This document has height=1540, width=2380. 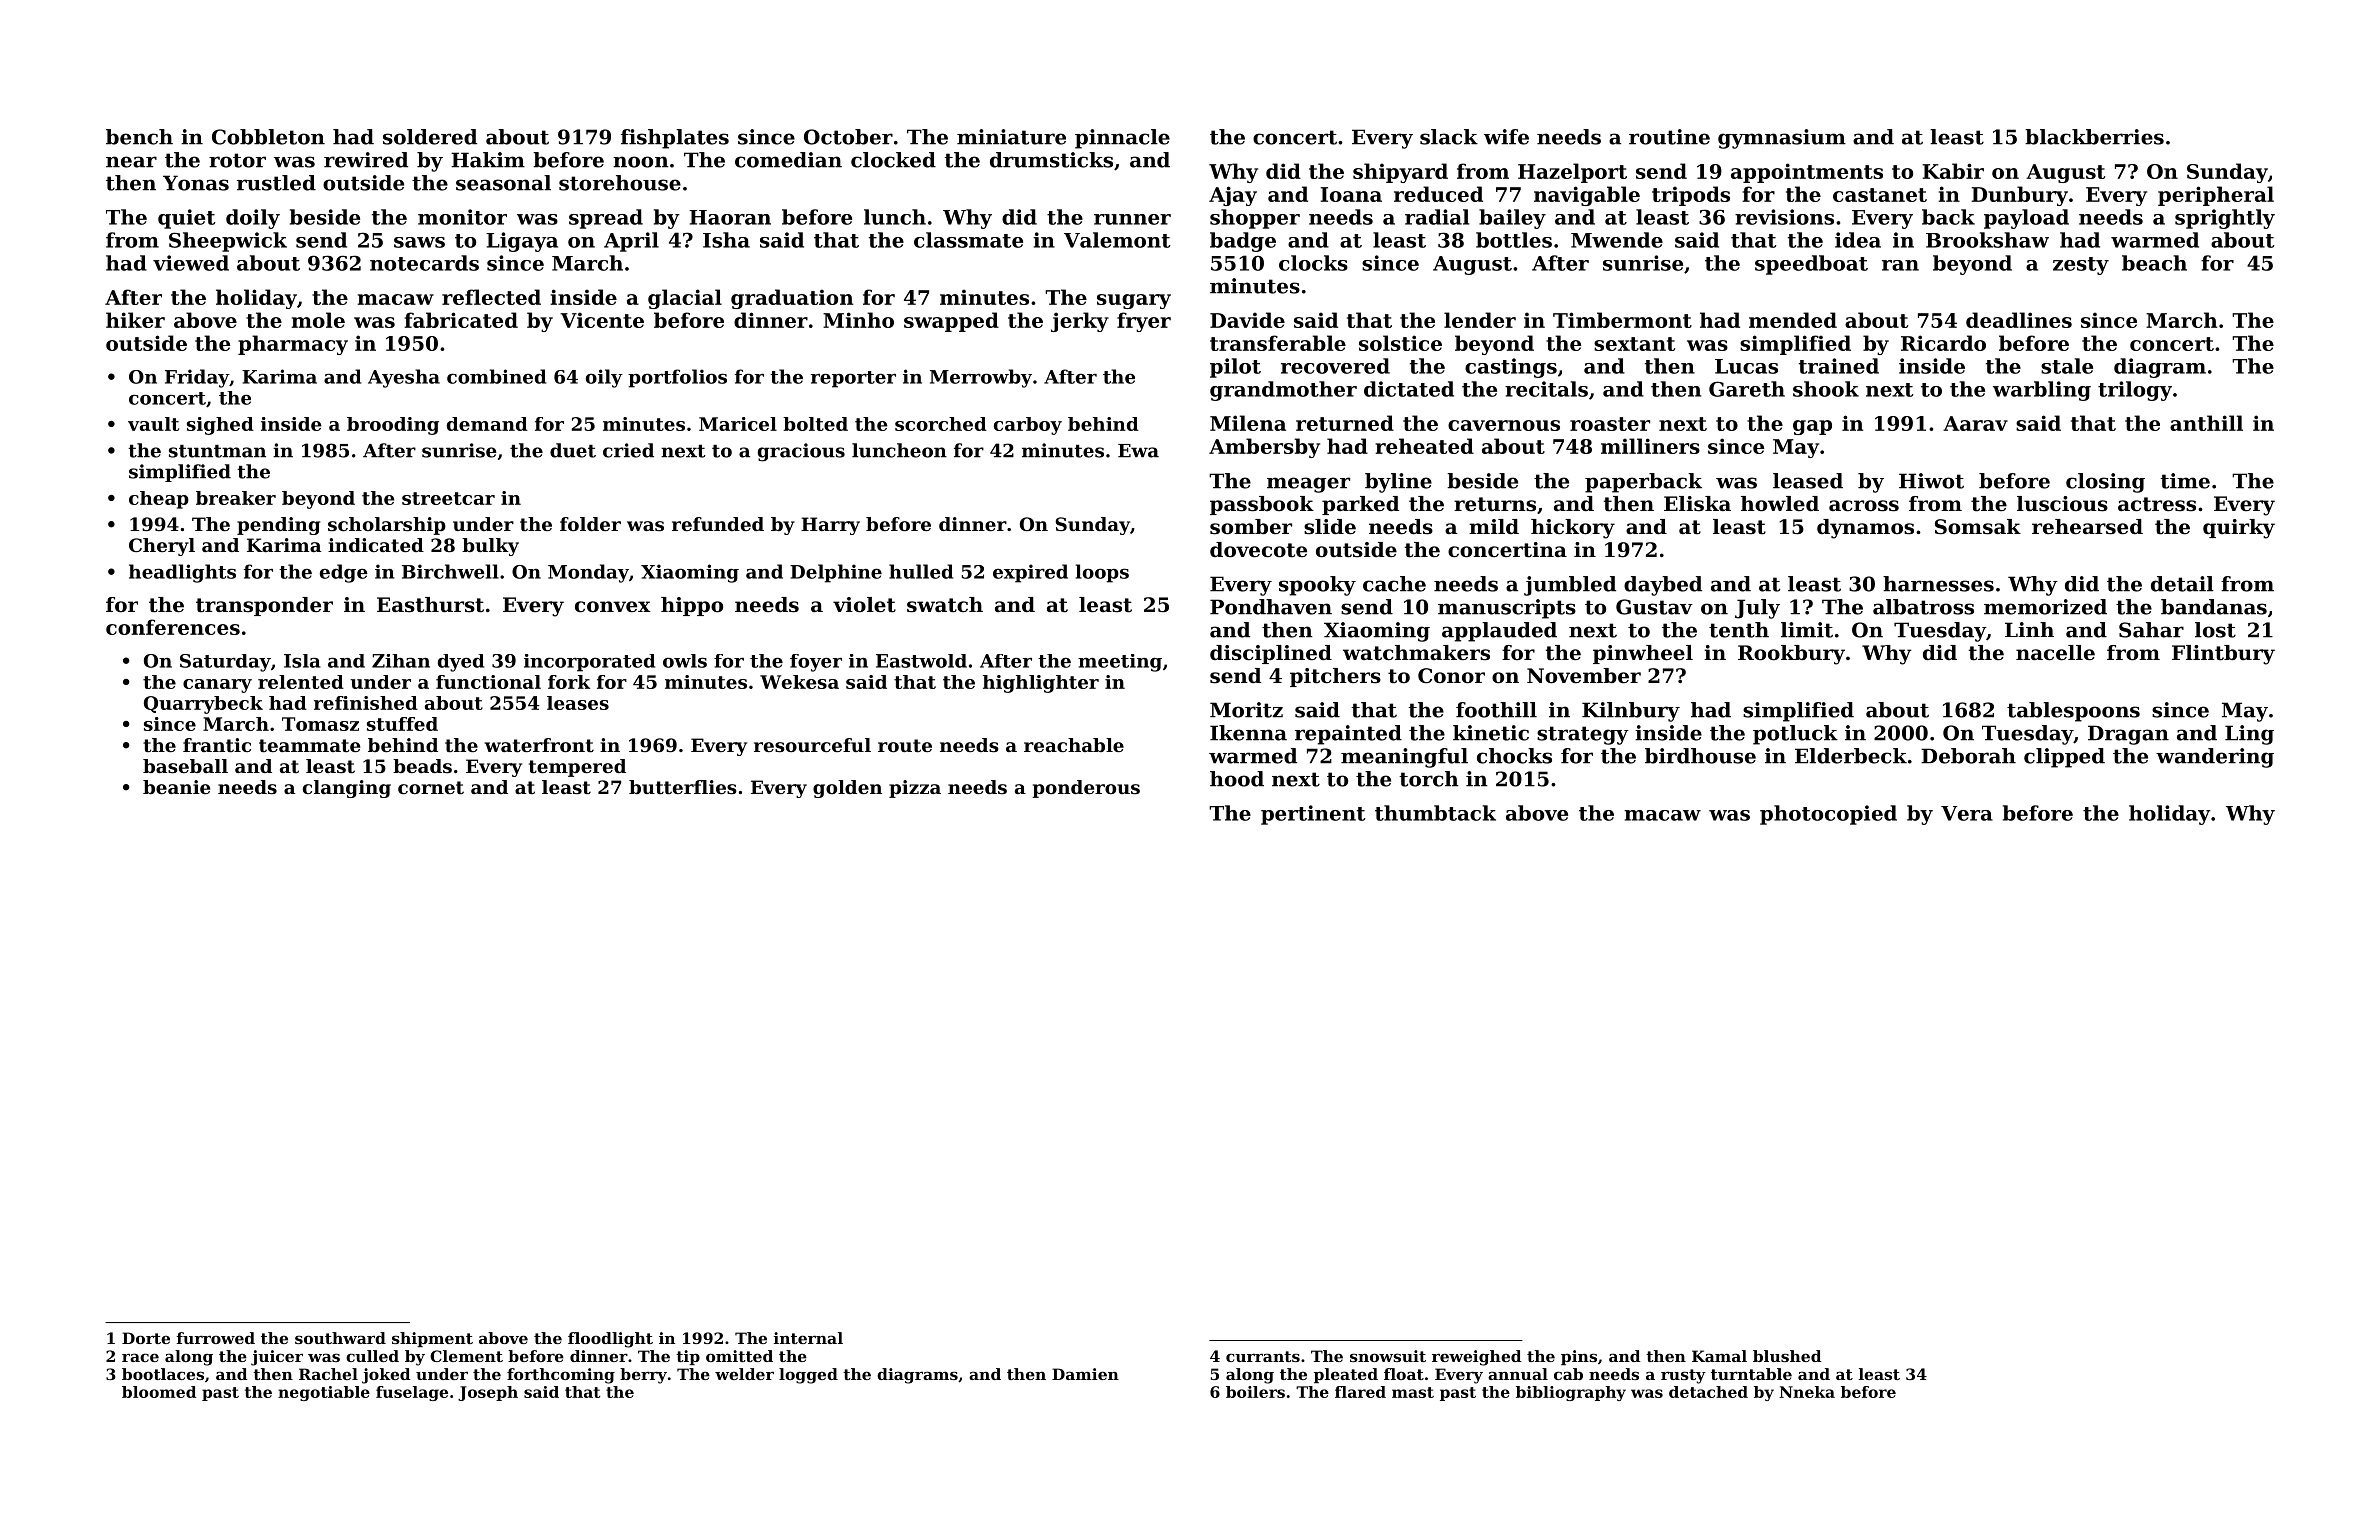 I want to click on bench, so click(x=139, y=137).
